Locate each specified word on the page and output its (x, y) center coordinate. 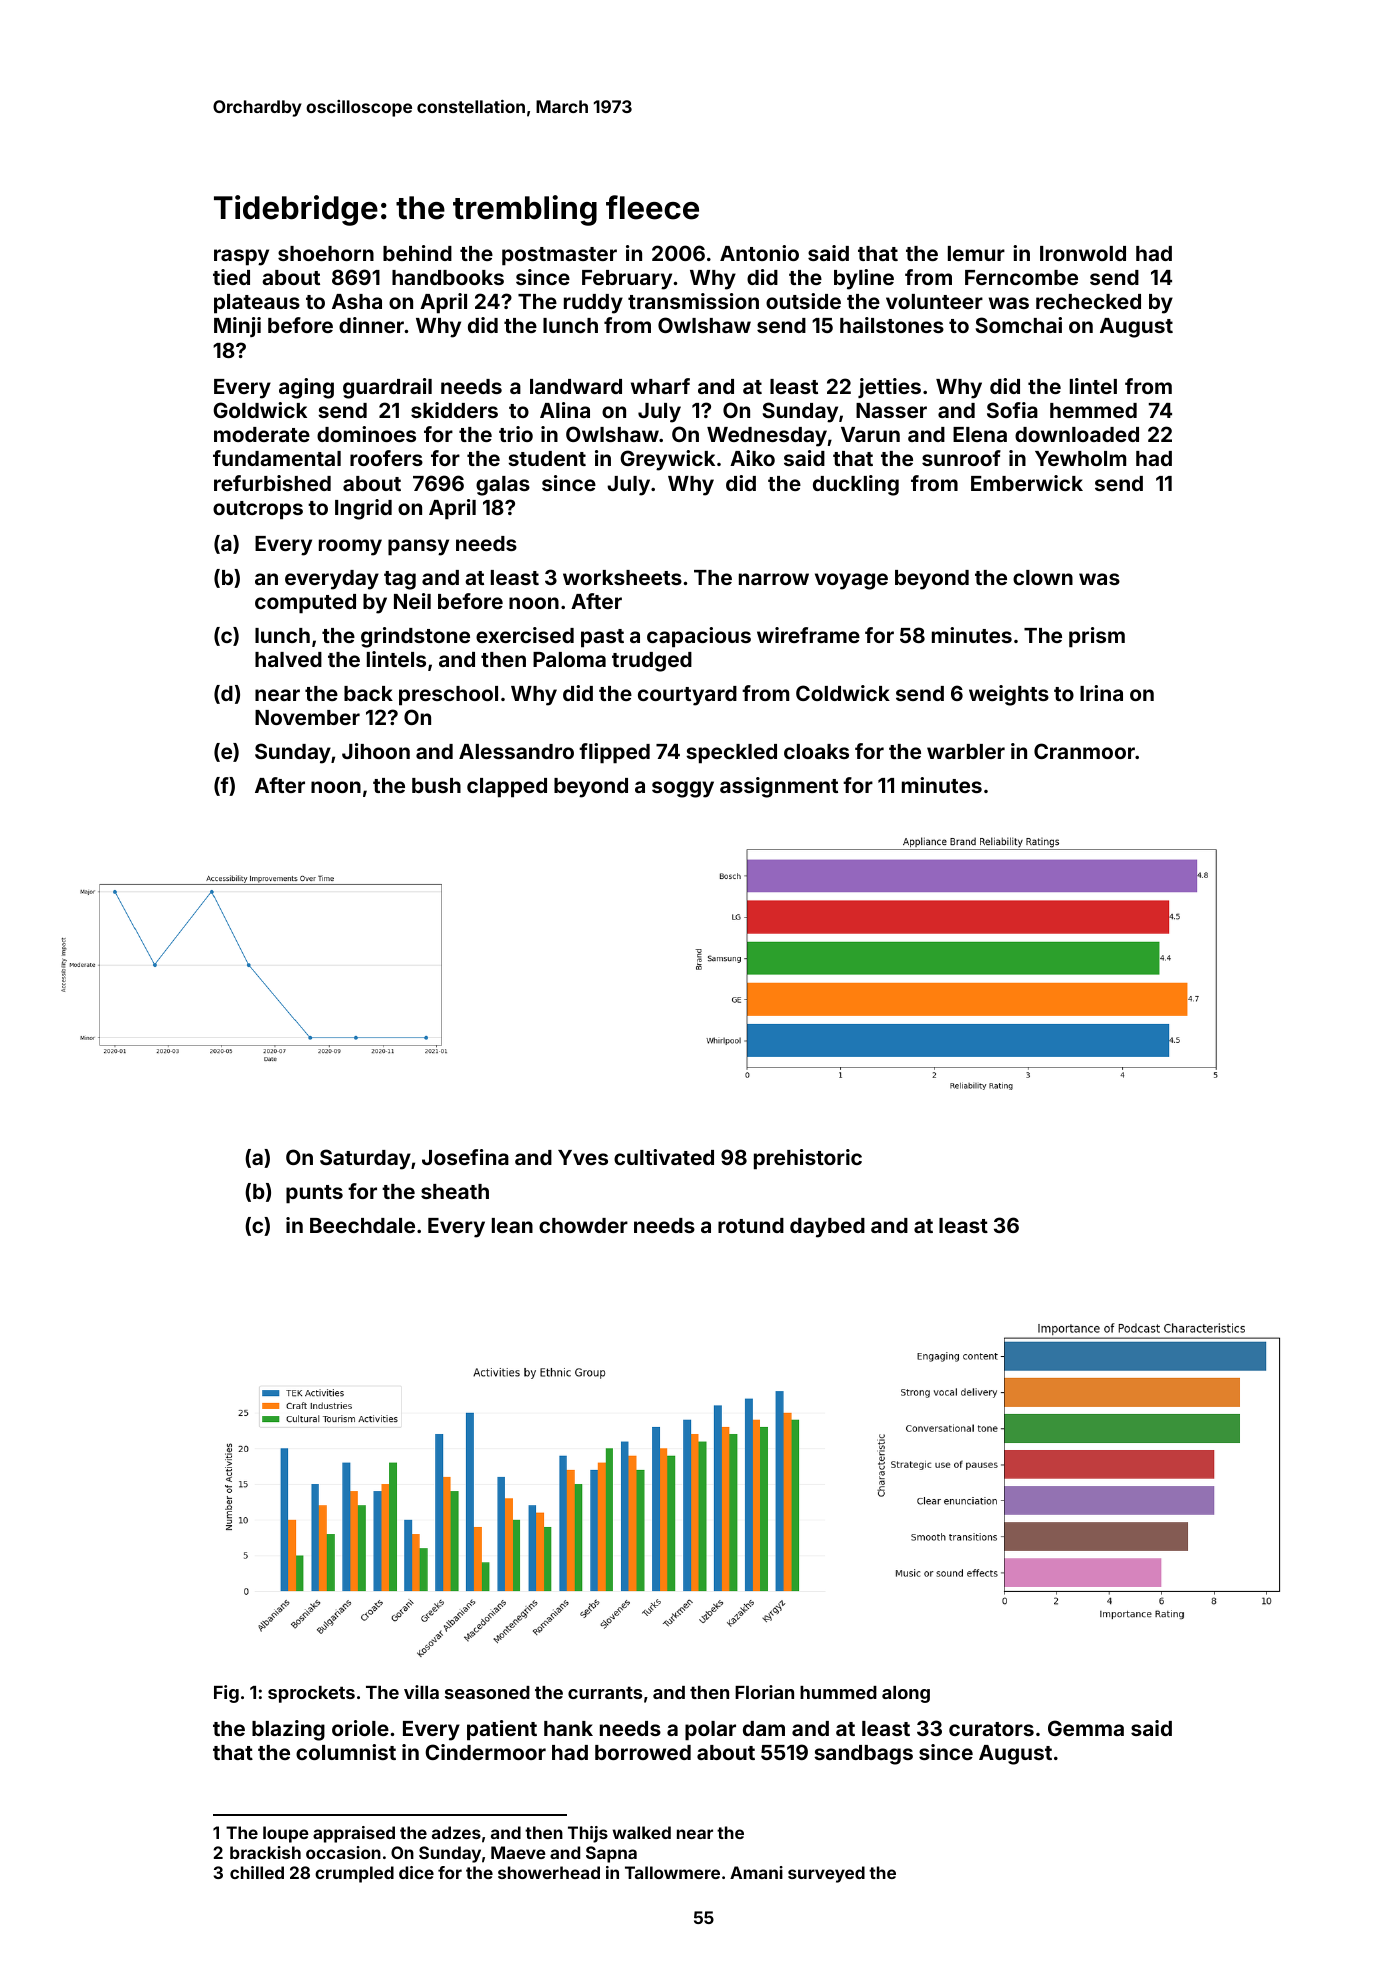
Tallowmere (672, 1872)
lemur (976, 253)
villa (421, 1692)
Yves (583, 1157)
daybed (827, 1228)
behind (417, 253)
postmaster (559, 256)
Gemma (1086, 1728)
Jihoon (376, 751)
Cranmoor (1084, 751)
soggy (683, 789)
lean (512, 1225)
